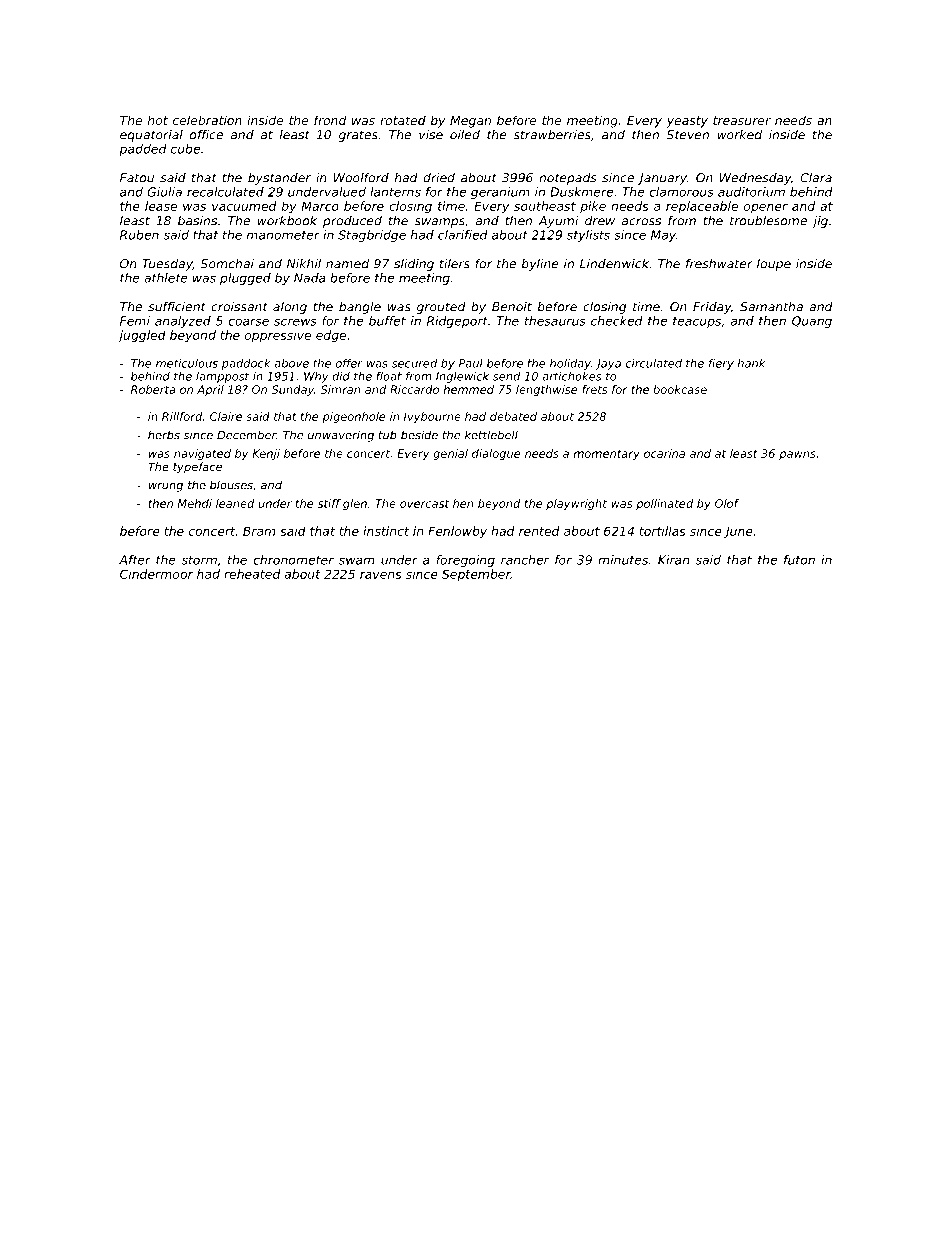  I want to click on wrung, so click(166, 487).
